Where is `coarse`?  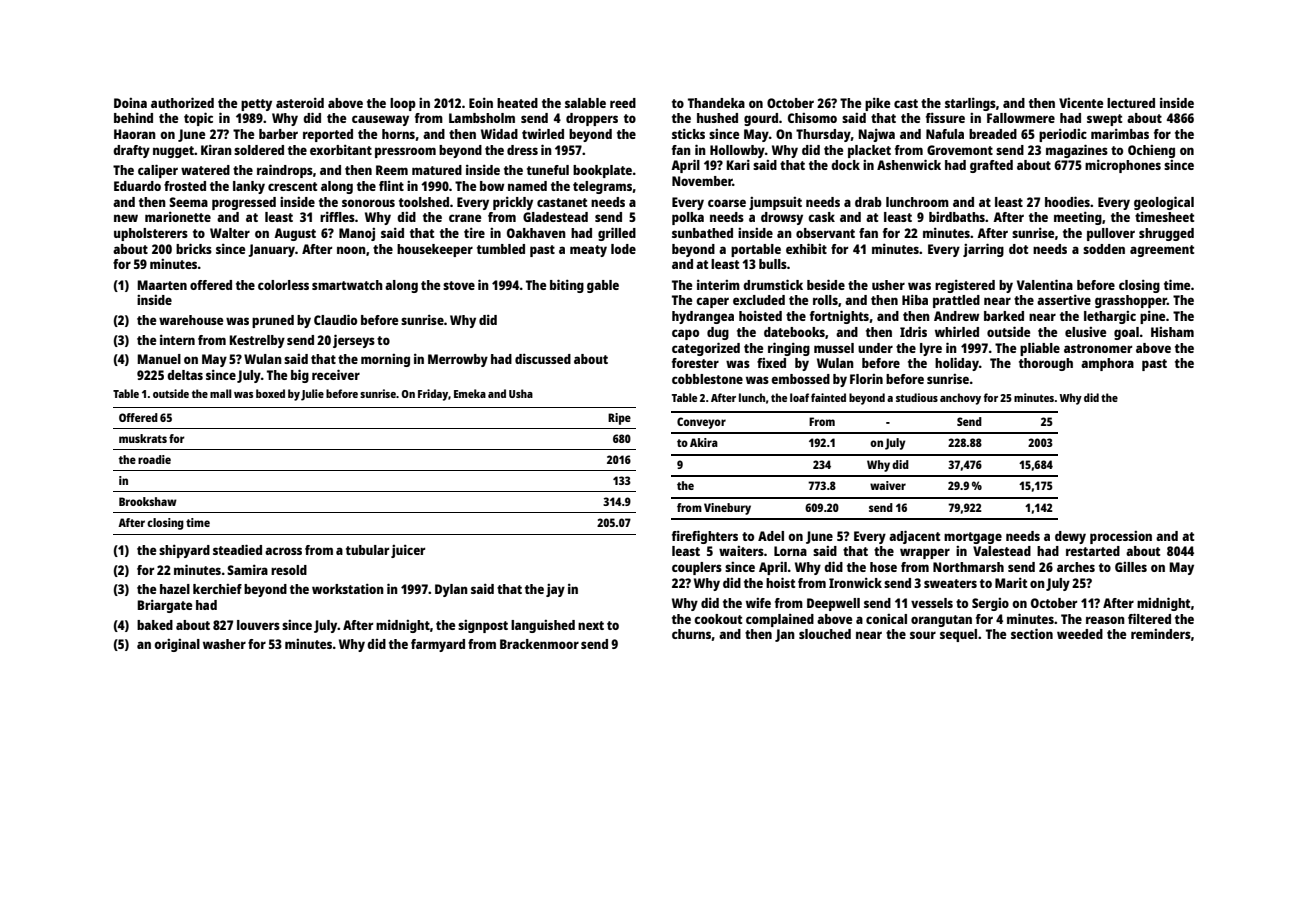 coarse is located at coordinates (727, 203).
